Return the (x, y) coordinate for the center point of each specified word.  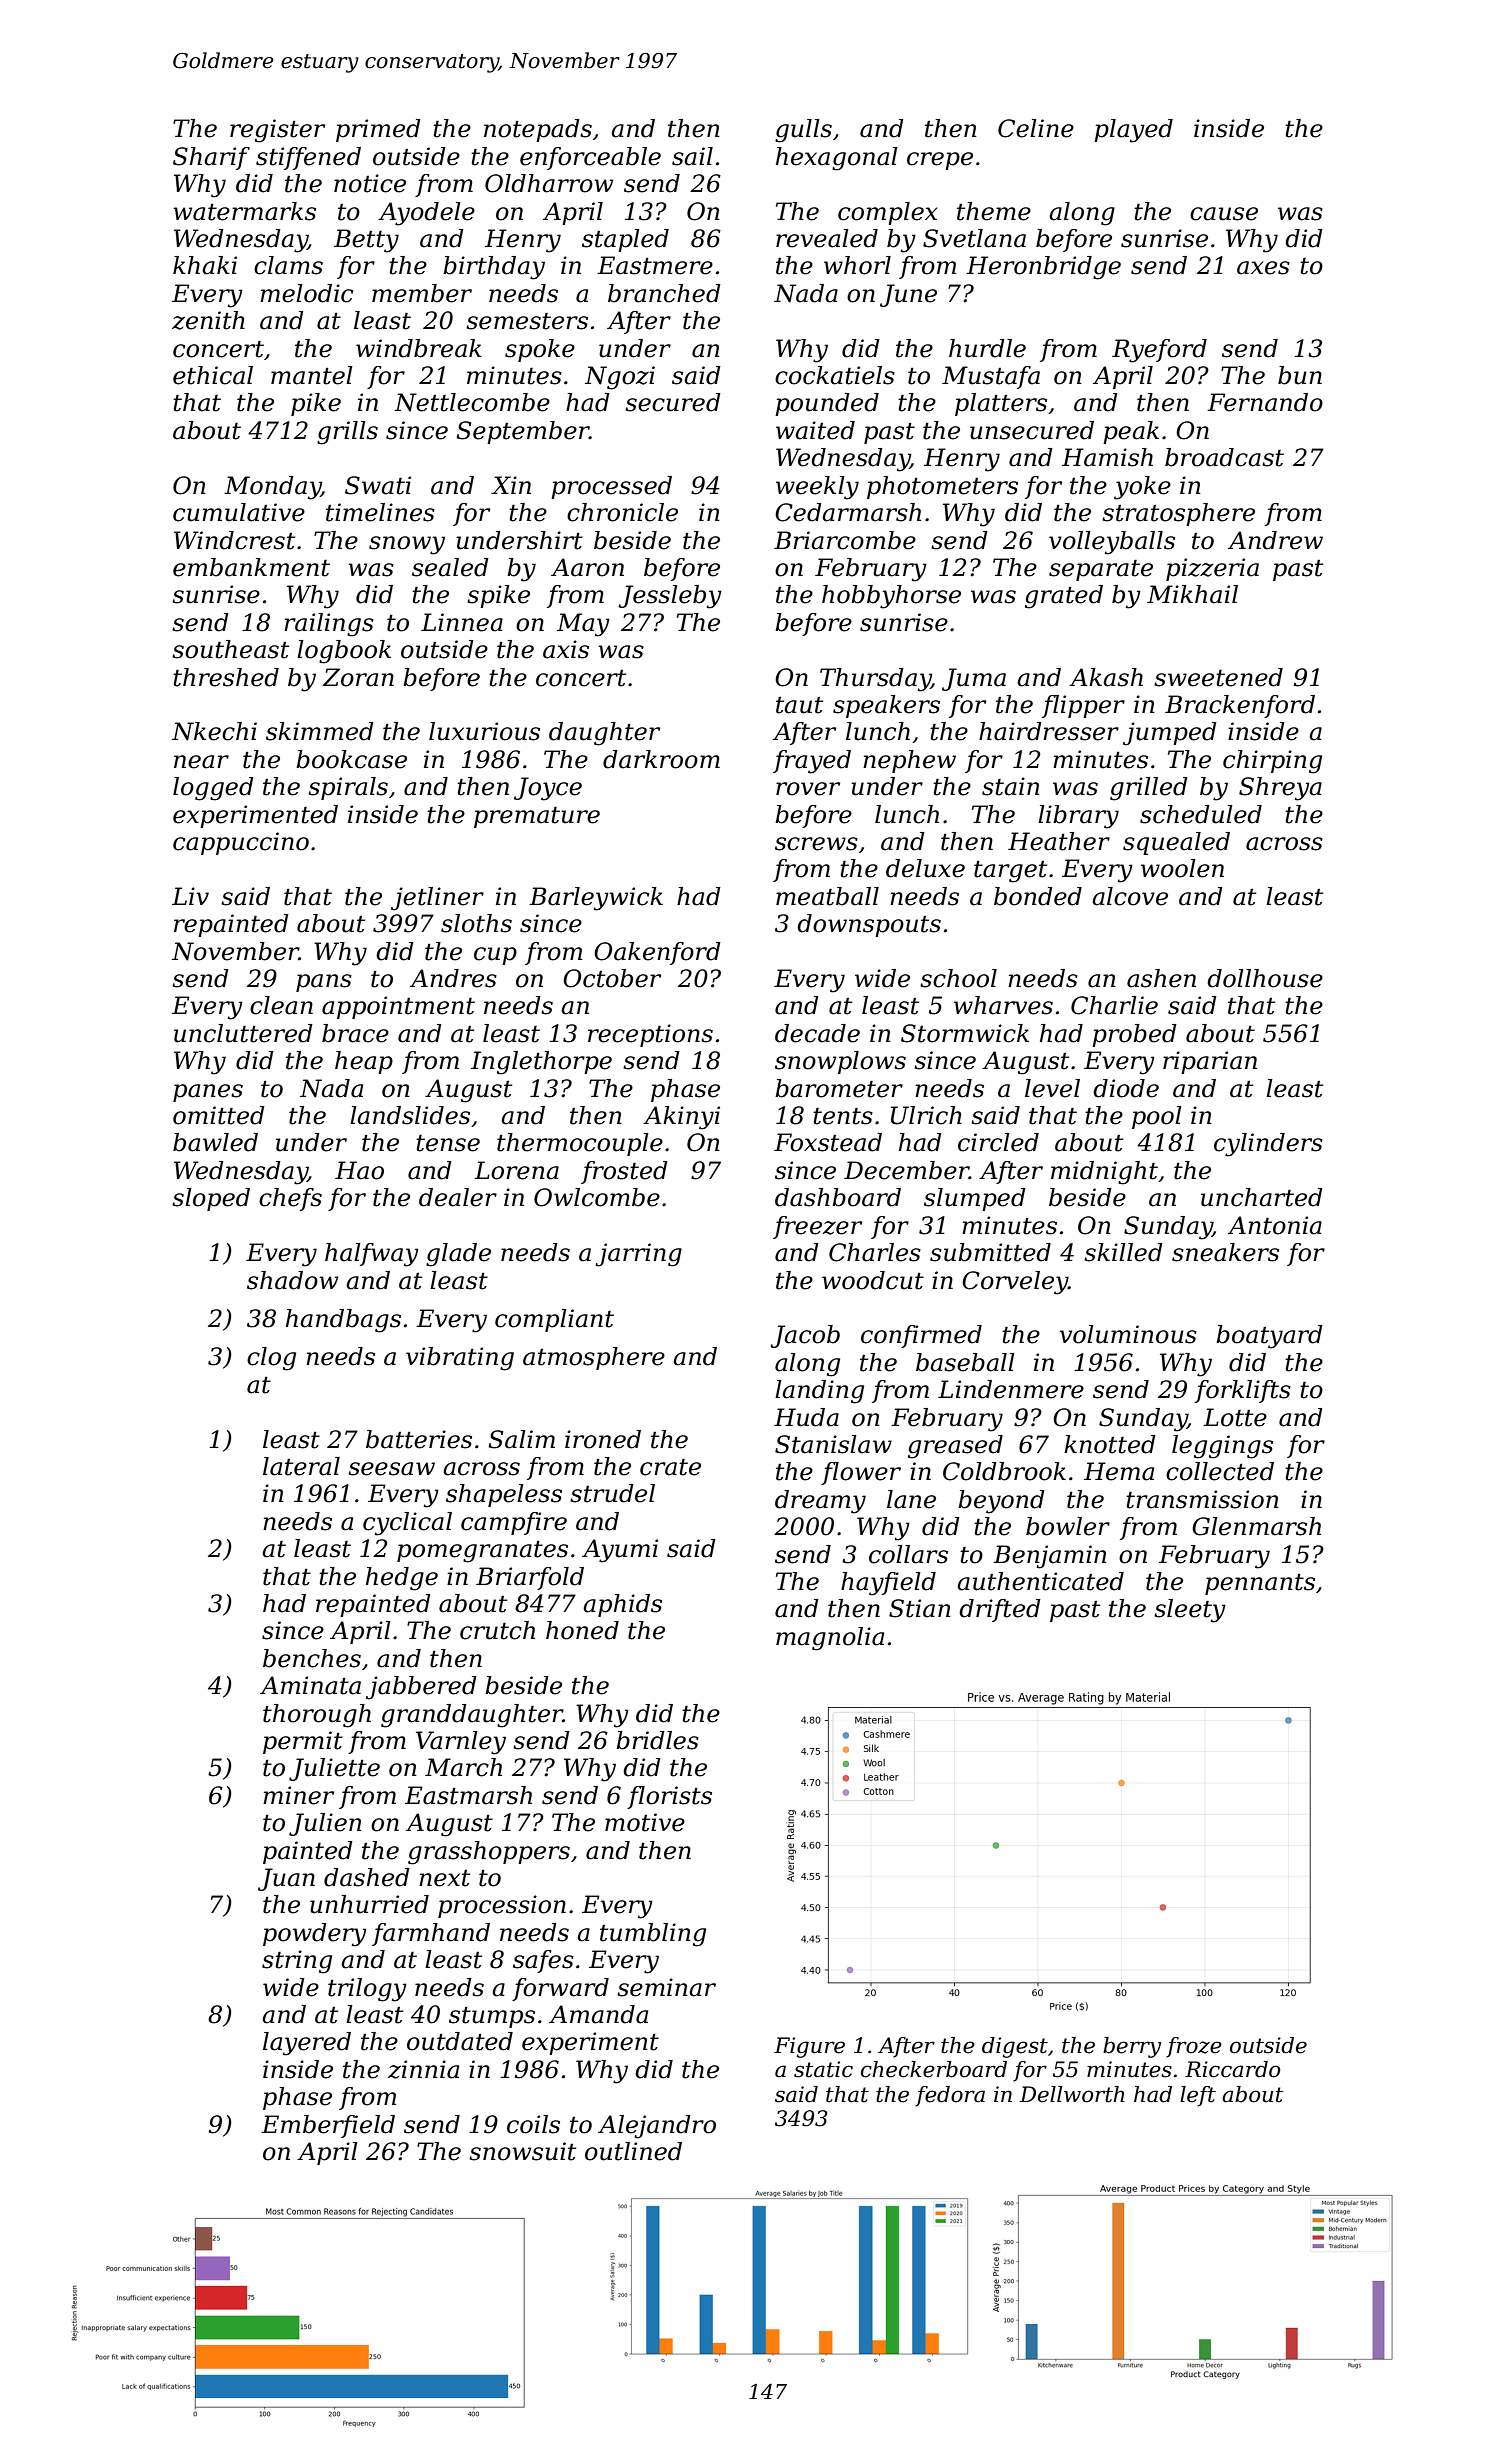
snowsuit (522, 2151)
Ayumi (620, 1551)
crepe (940, 161)
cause (1224, 214)
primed (378, 130)
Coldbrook (1004, 1471)
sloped (211, 1199)
